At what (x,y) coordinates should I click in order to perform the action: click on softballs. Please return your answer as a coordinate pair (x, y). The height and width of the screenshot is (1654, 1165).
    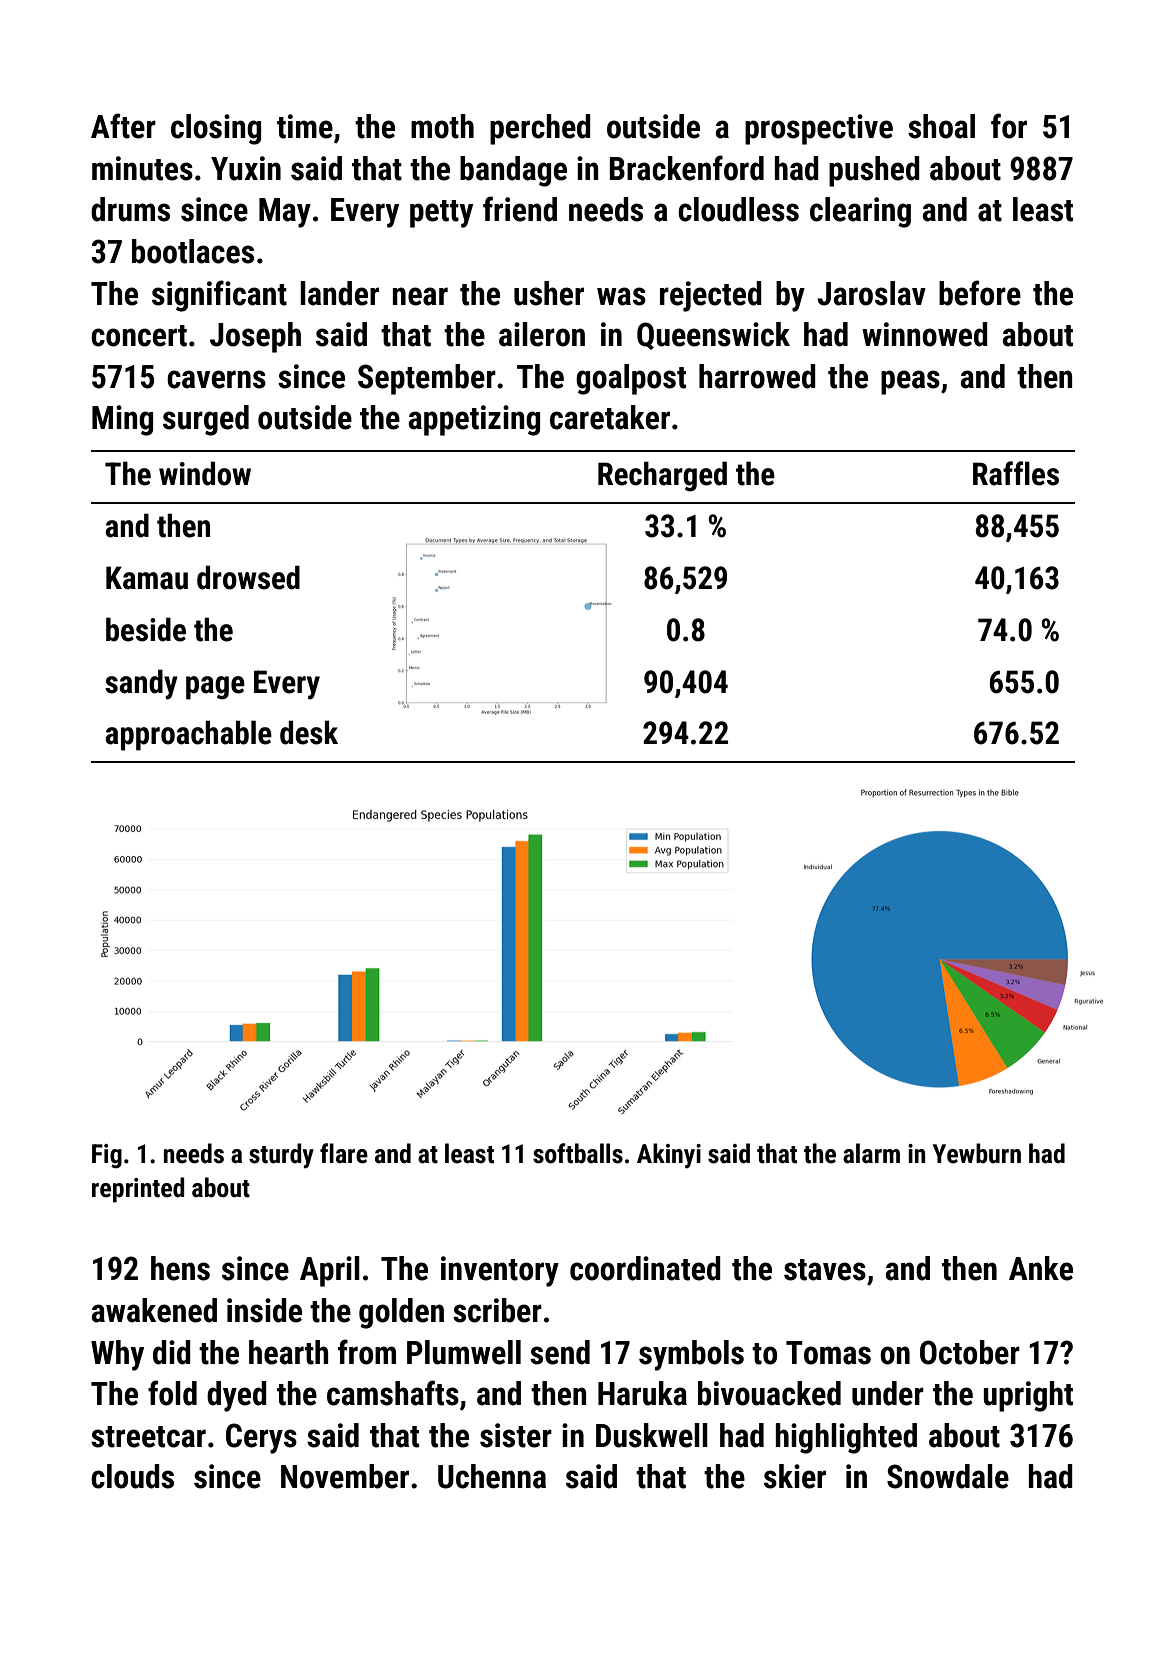
    Looking at the image, I should click on (578, 1153).
